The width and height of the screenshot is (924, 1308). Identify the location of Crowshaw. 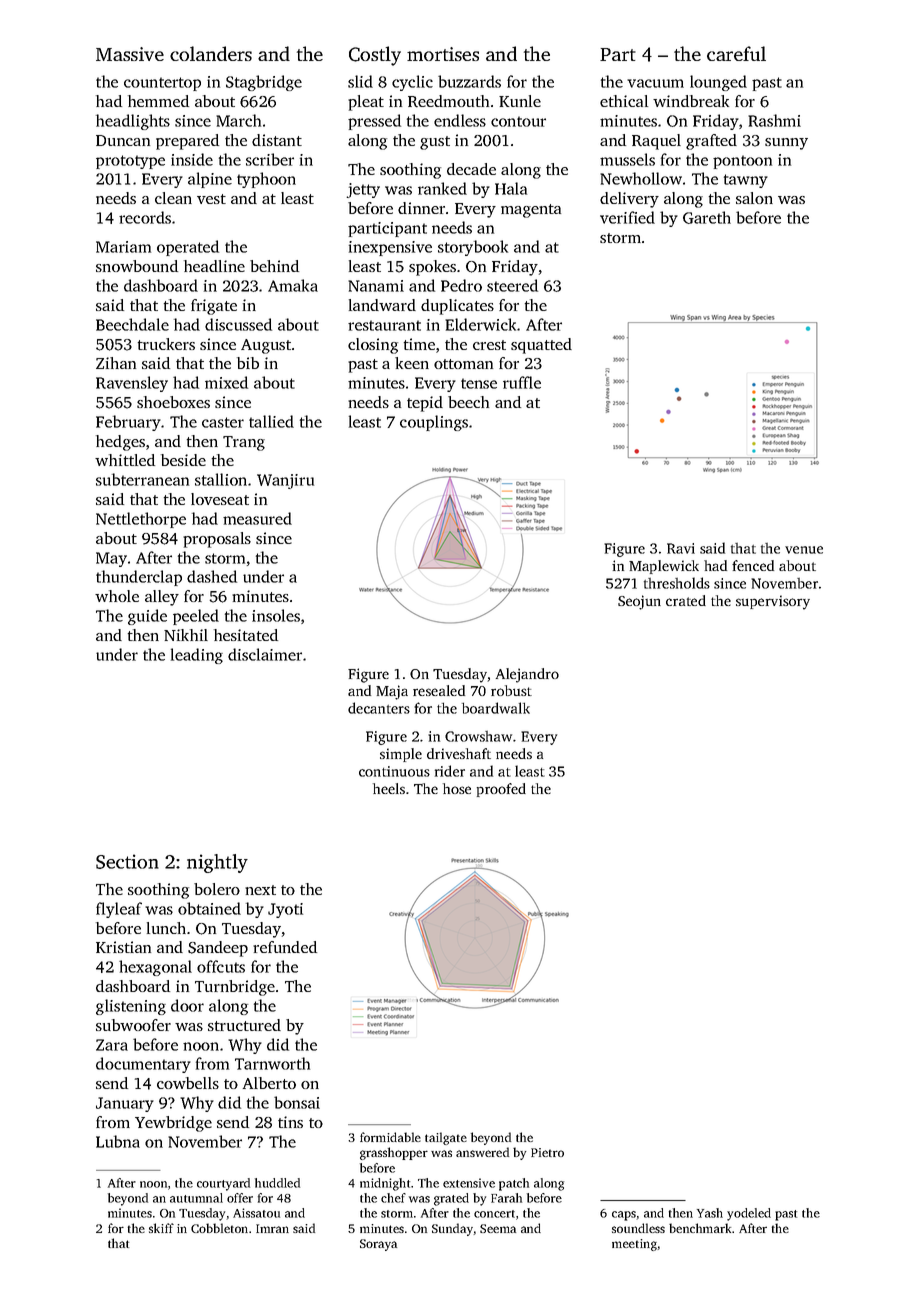
(478, 736).
